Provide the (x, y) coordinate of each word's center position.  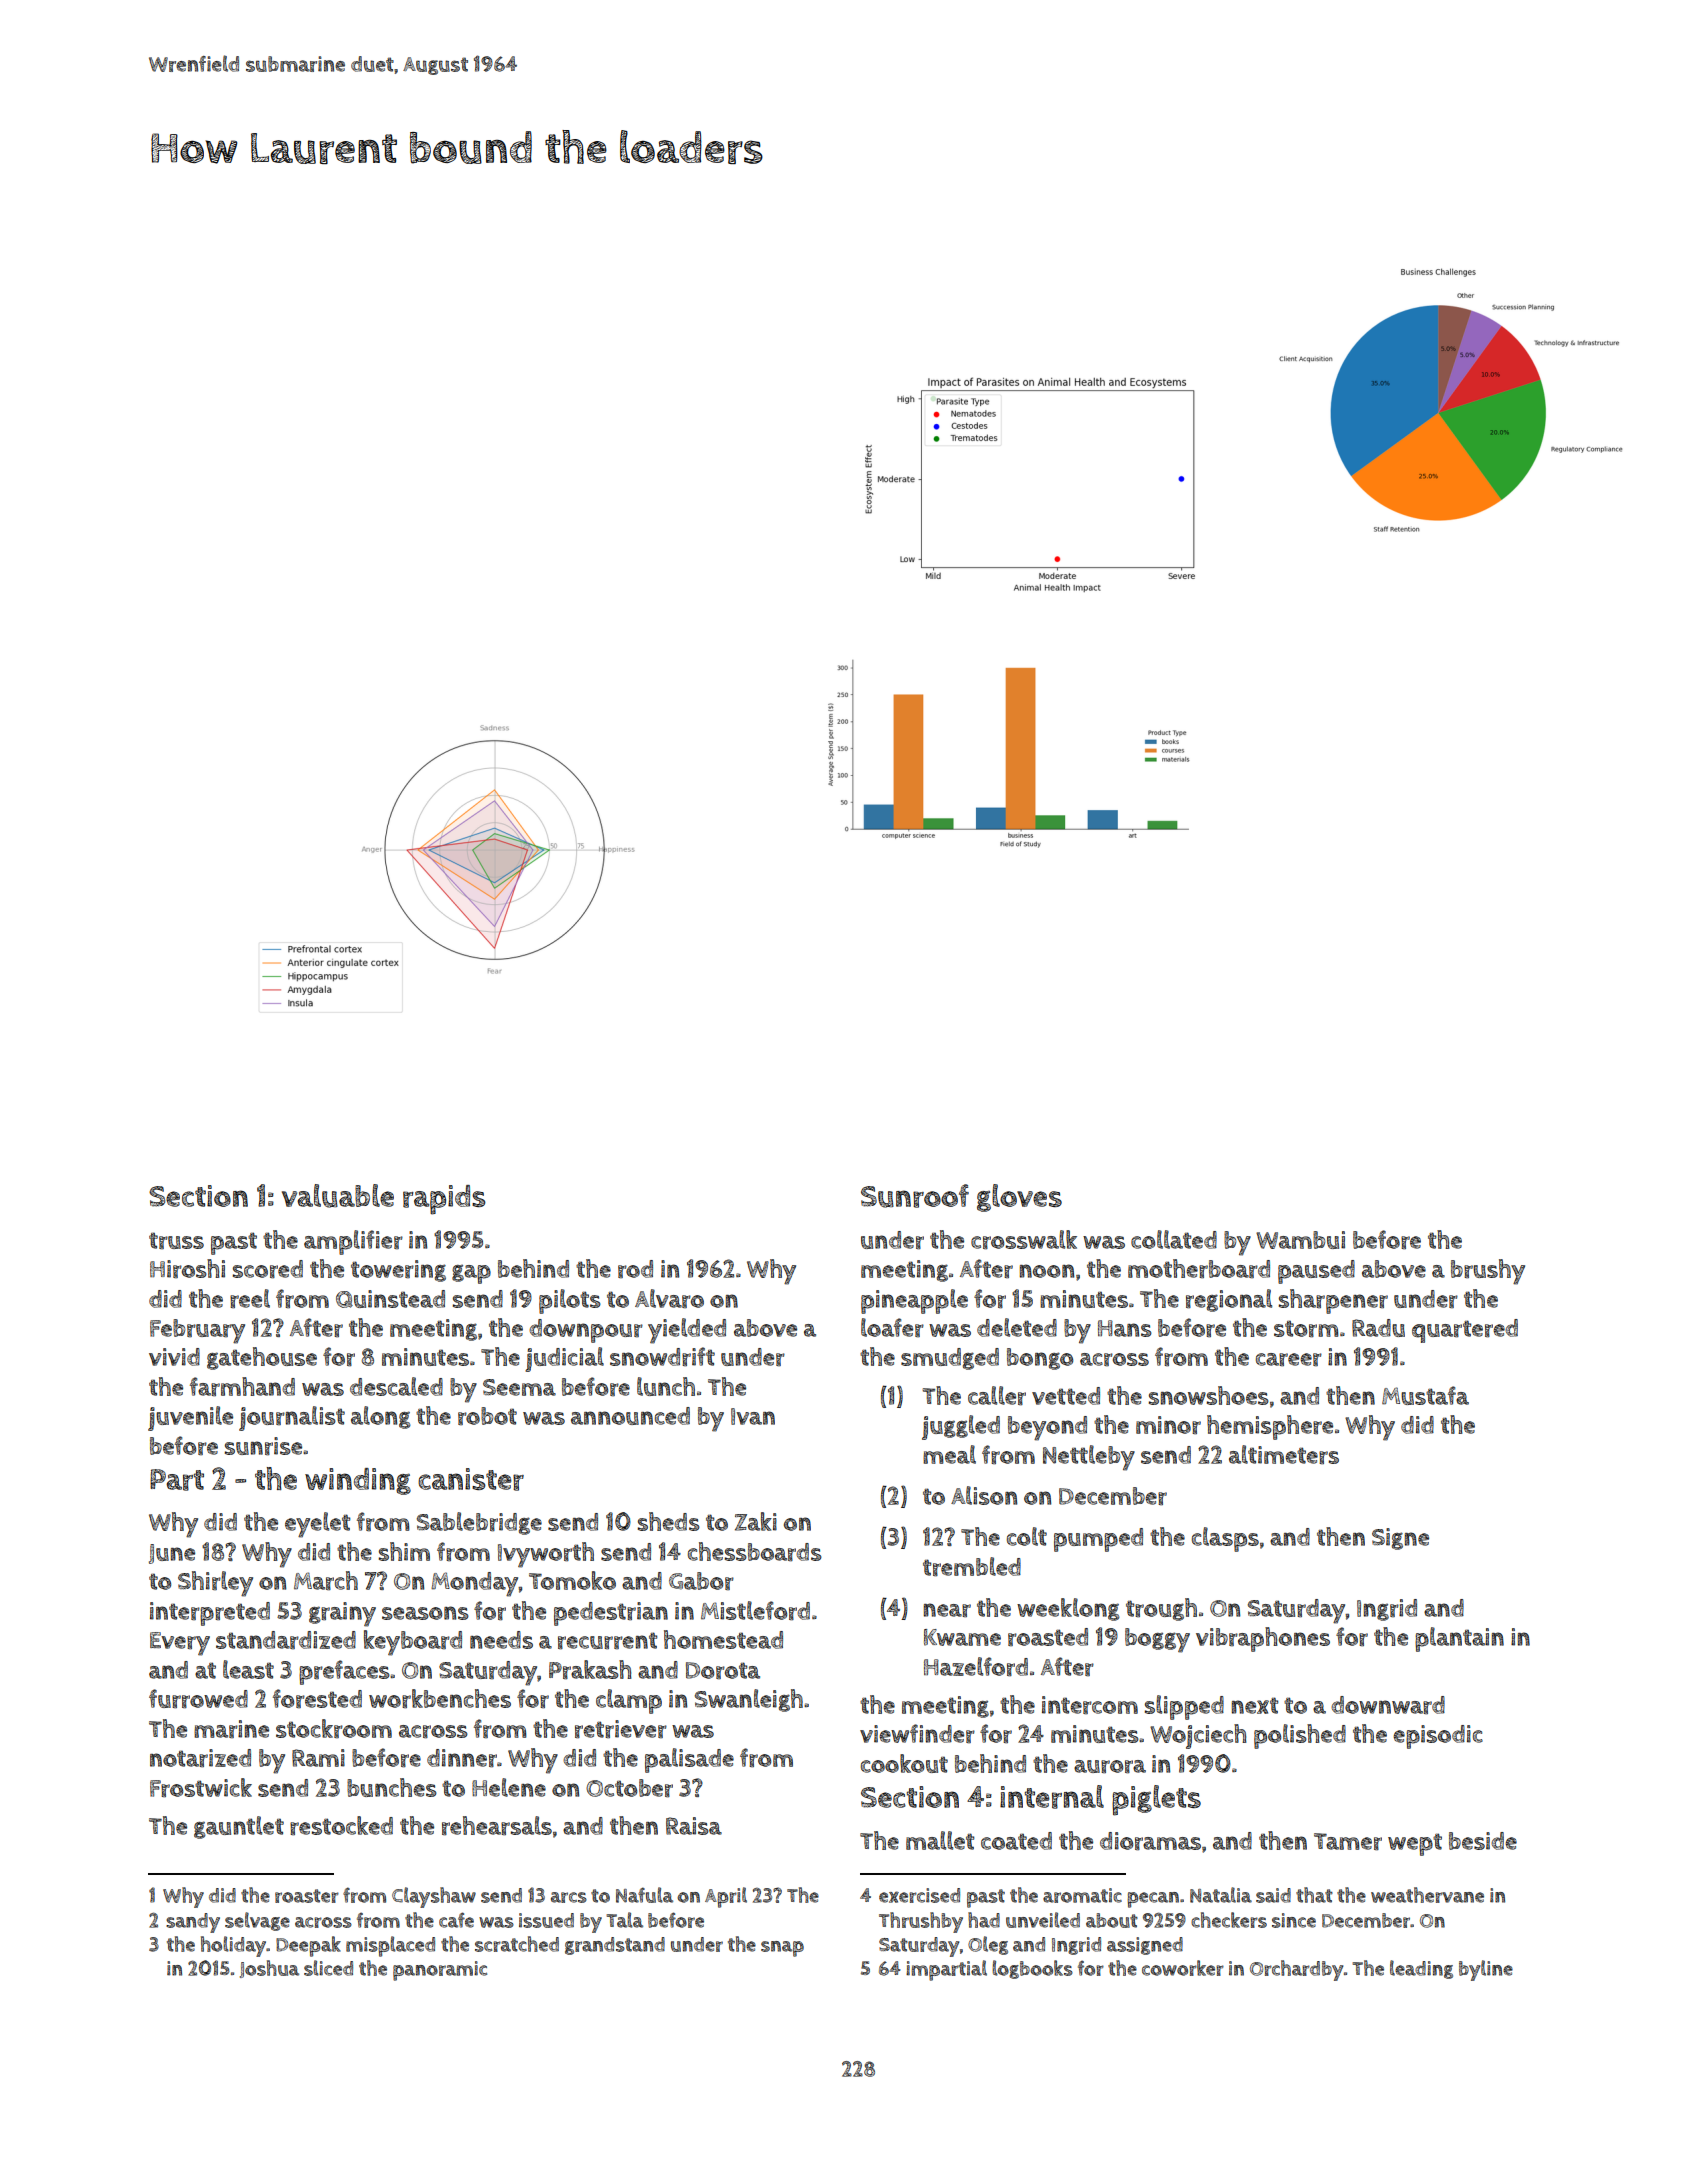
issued (546, 1920)
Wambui (1300, 1240)
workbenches (440, 1699)
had (984, 1920)
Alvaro (669, 1298)
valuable (338, 1196)
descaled (396, 1386)
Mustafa (1425, 1395)
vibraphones (1263, 1639)
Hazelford (976, 1667)
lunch (666, 1386)
